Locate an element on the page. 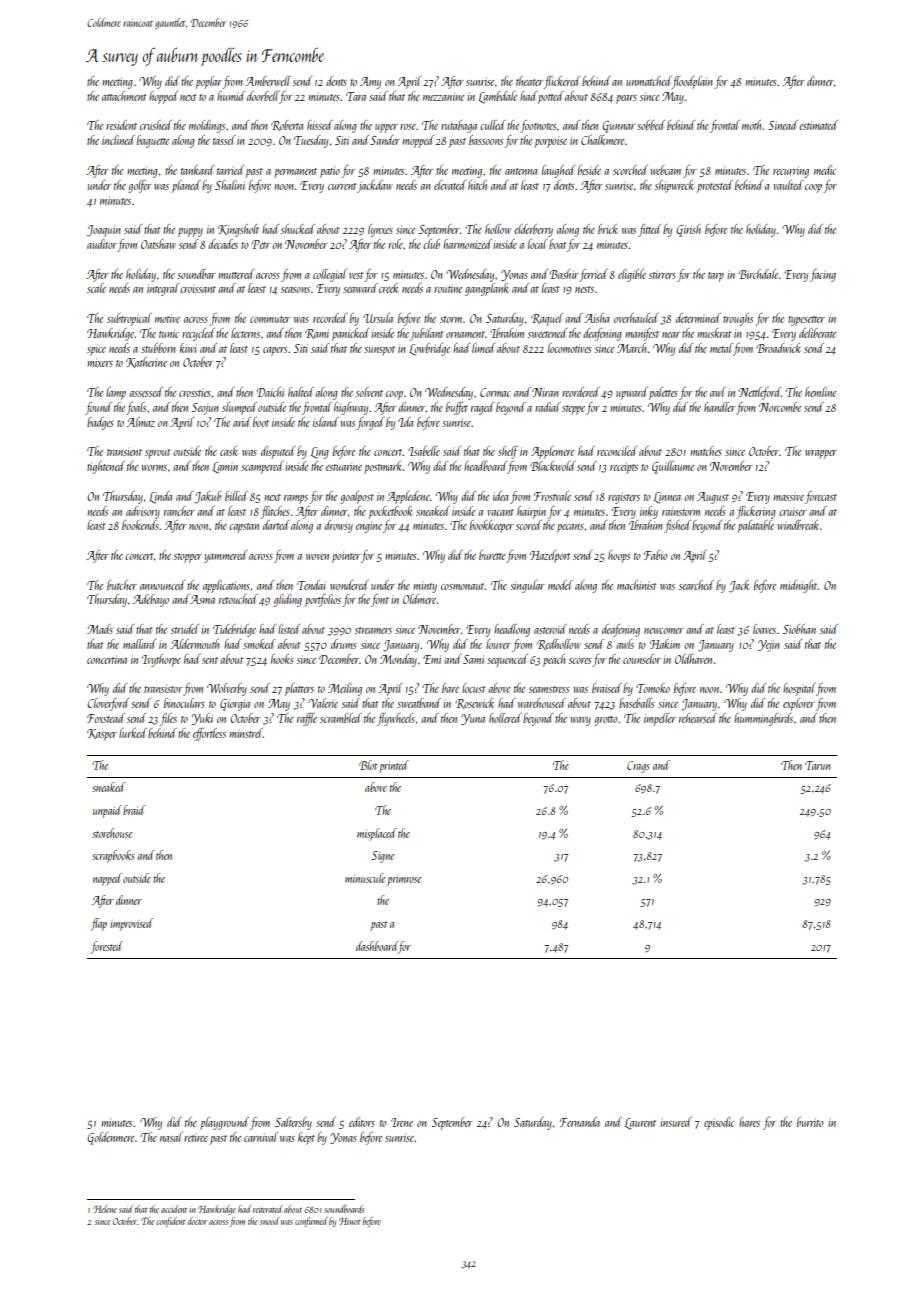  model is located at coordinates (560, 585).
